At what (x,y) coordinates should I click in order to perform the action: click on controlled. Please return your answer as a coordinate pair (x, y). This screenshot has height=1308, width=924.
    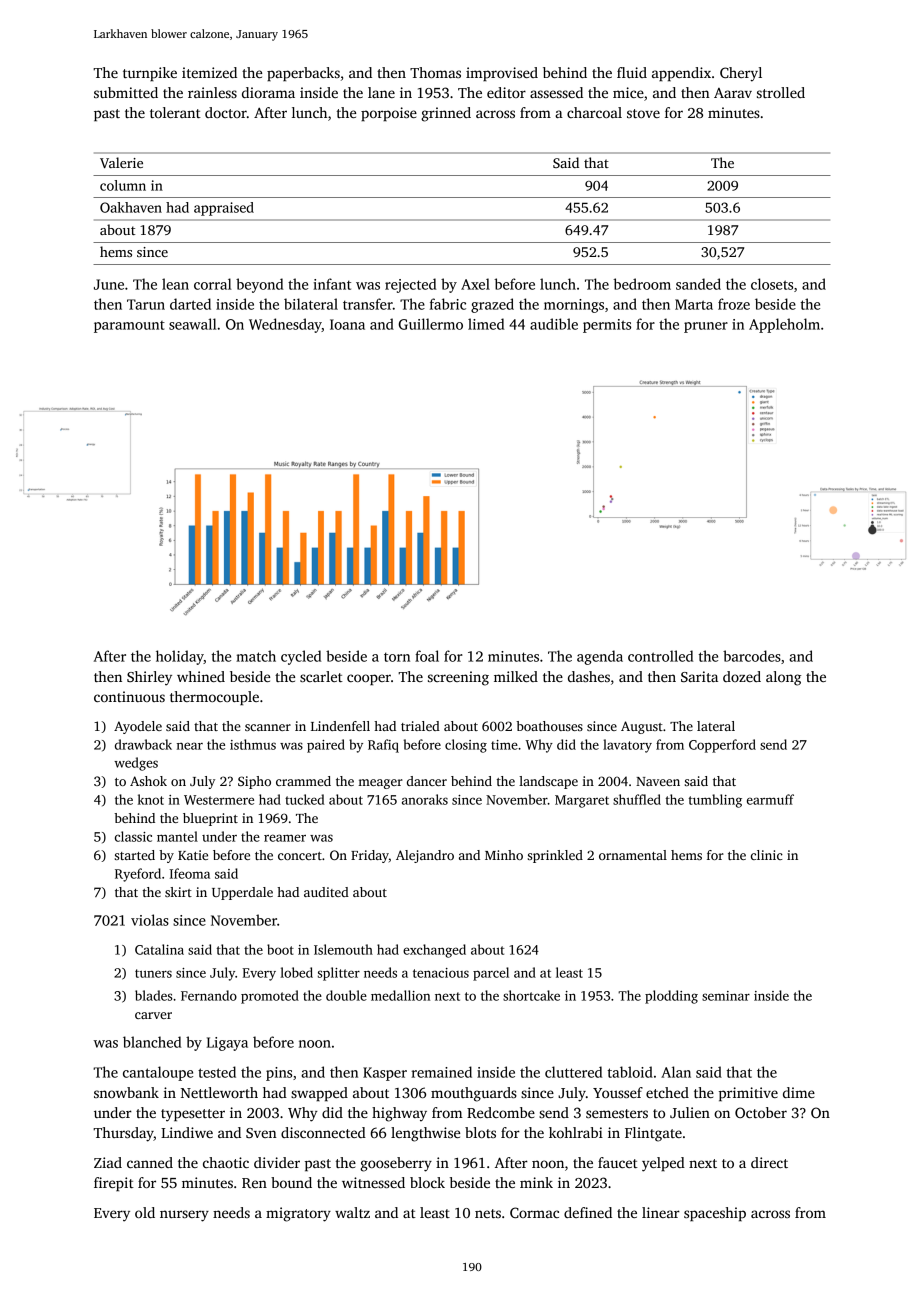
    Looking at the image, I should click on (660, 656).
